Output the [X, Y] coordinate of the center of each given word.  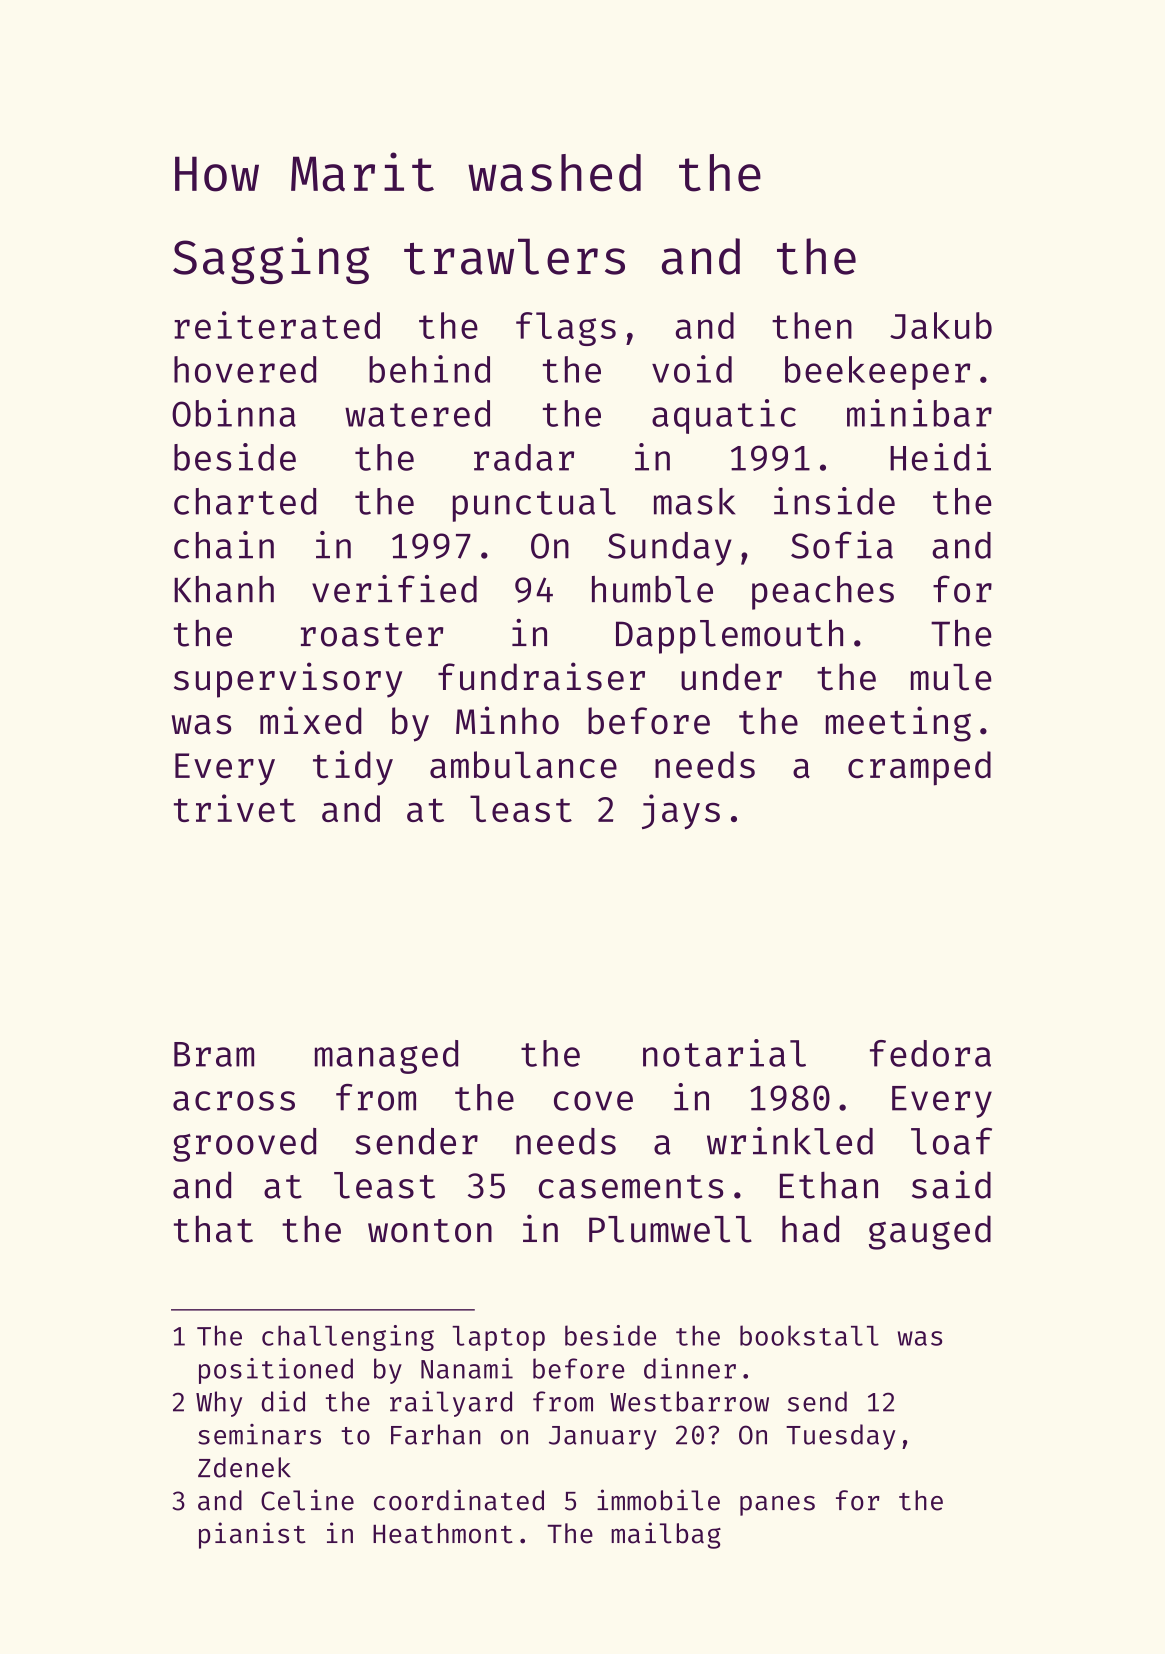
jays [681, 812]
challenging [348, 1338]
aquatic [724, 416]
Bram [214, 1054]
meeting [898, 724]
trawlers [514, 256]
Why [219, 1404]
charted [245, 501]
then [812, 325]
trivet [235, 808]
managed [386, 1057]
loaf [951, 1141]
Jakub [941, 325]
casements [631, 1187]
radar [524, 457]
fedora [930, 1053]
